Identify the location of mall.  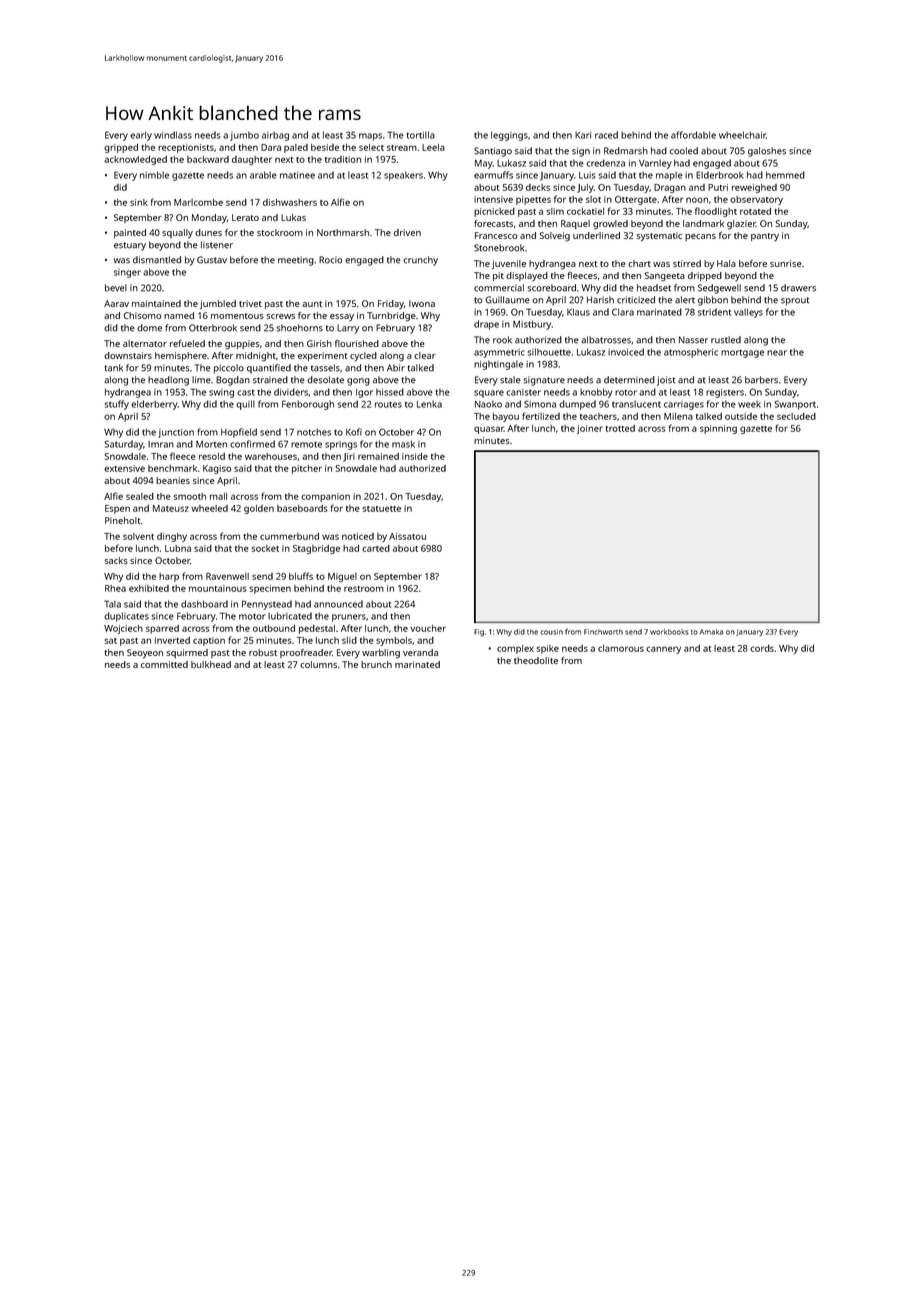
(218, 496).
